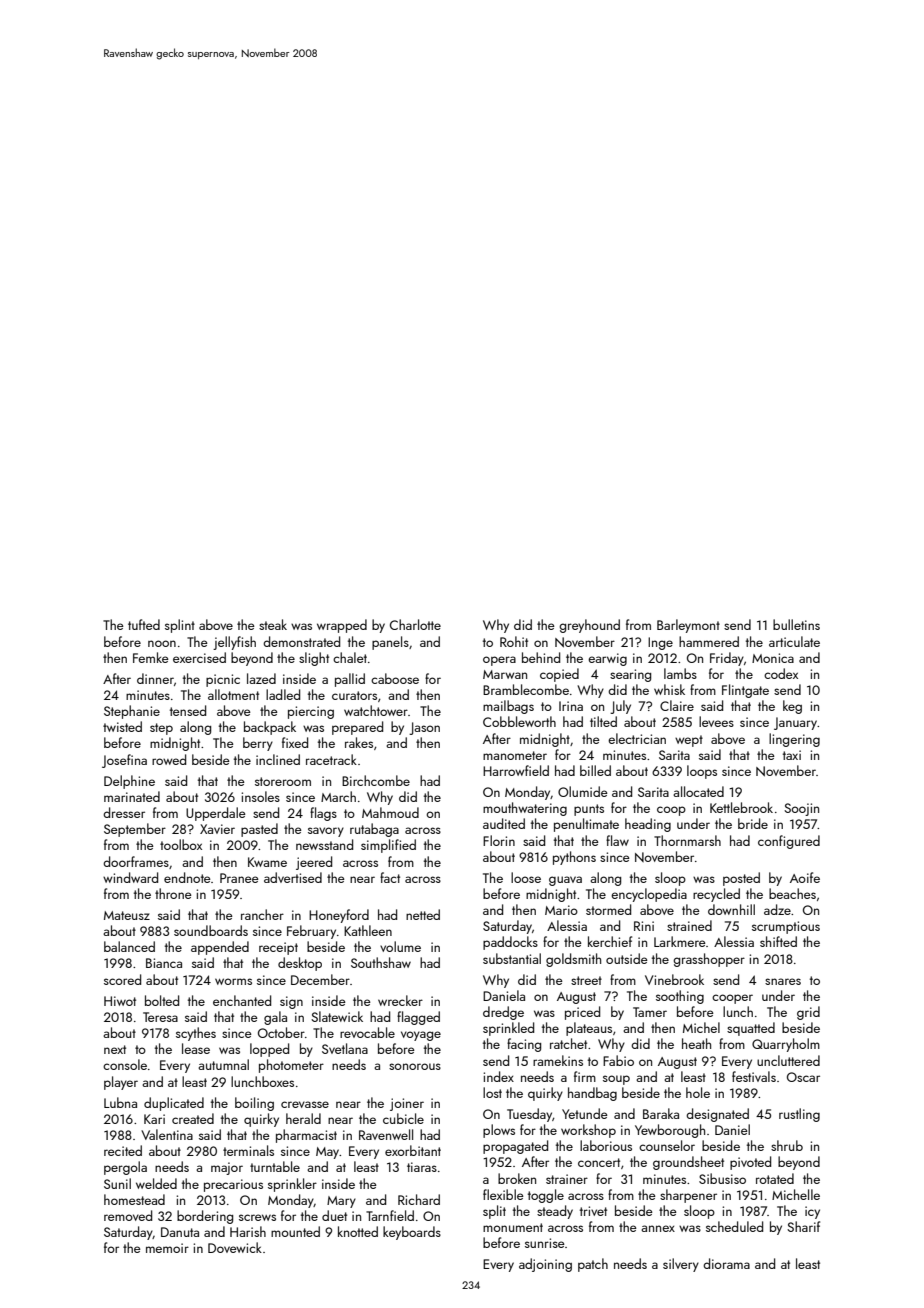  I want to click on steak, so click(273, 624).
